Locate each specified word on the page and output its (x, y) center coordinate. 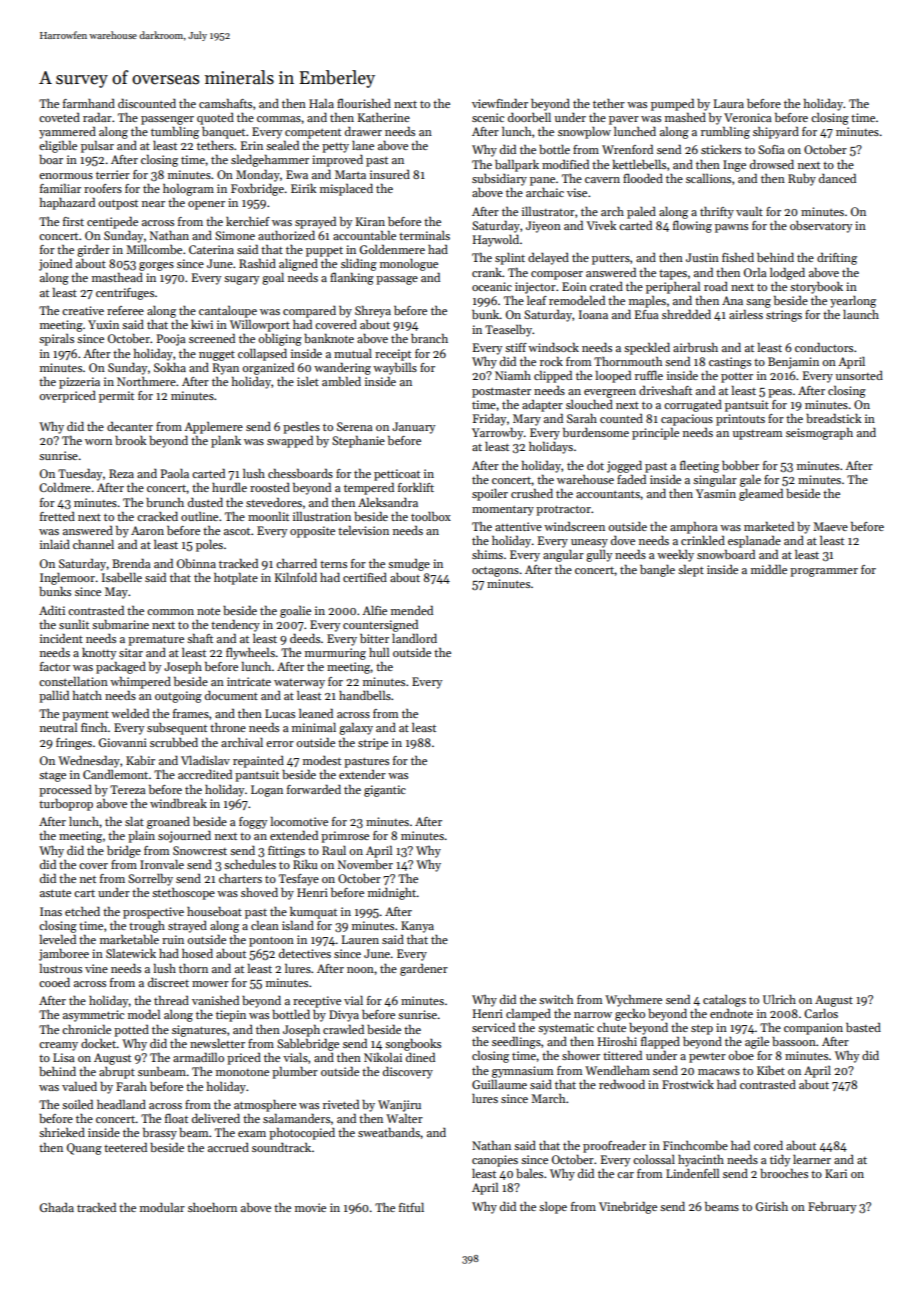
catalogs (724, 1001)
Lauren (360, 939)
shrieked (62, 1132)
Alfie (374, 610)
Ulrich (779, 999)
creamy (58, 1046)
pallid (54, 697)
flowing (692, 226)
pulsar (97, 147)
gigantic (385, 791)
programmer (824, 572)
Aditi (52, 610)
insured (390, 174)
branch (429, 338)
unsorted (859, 375)
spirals (56, 340)
